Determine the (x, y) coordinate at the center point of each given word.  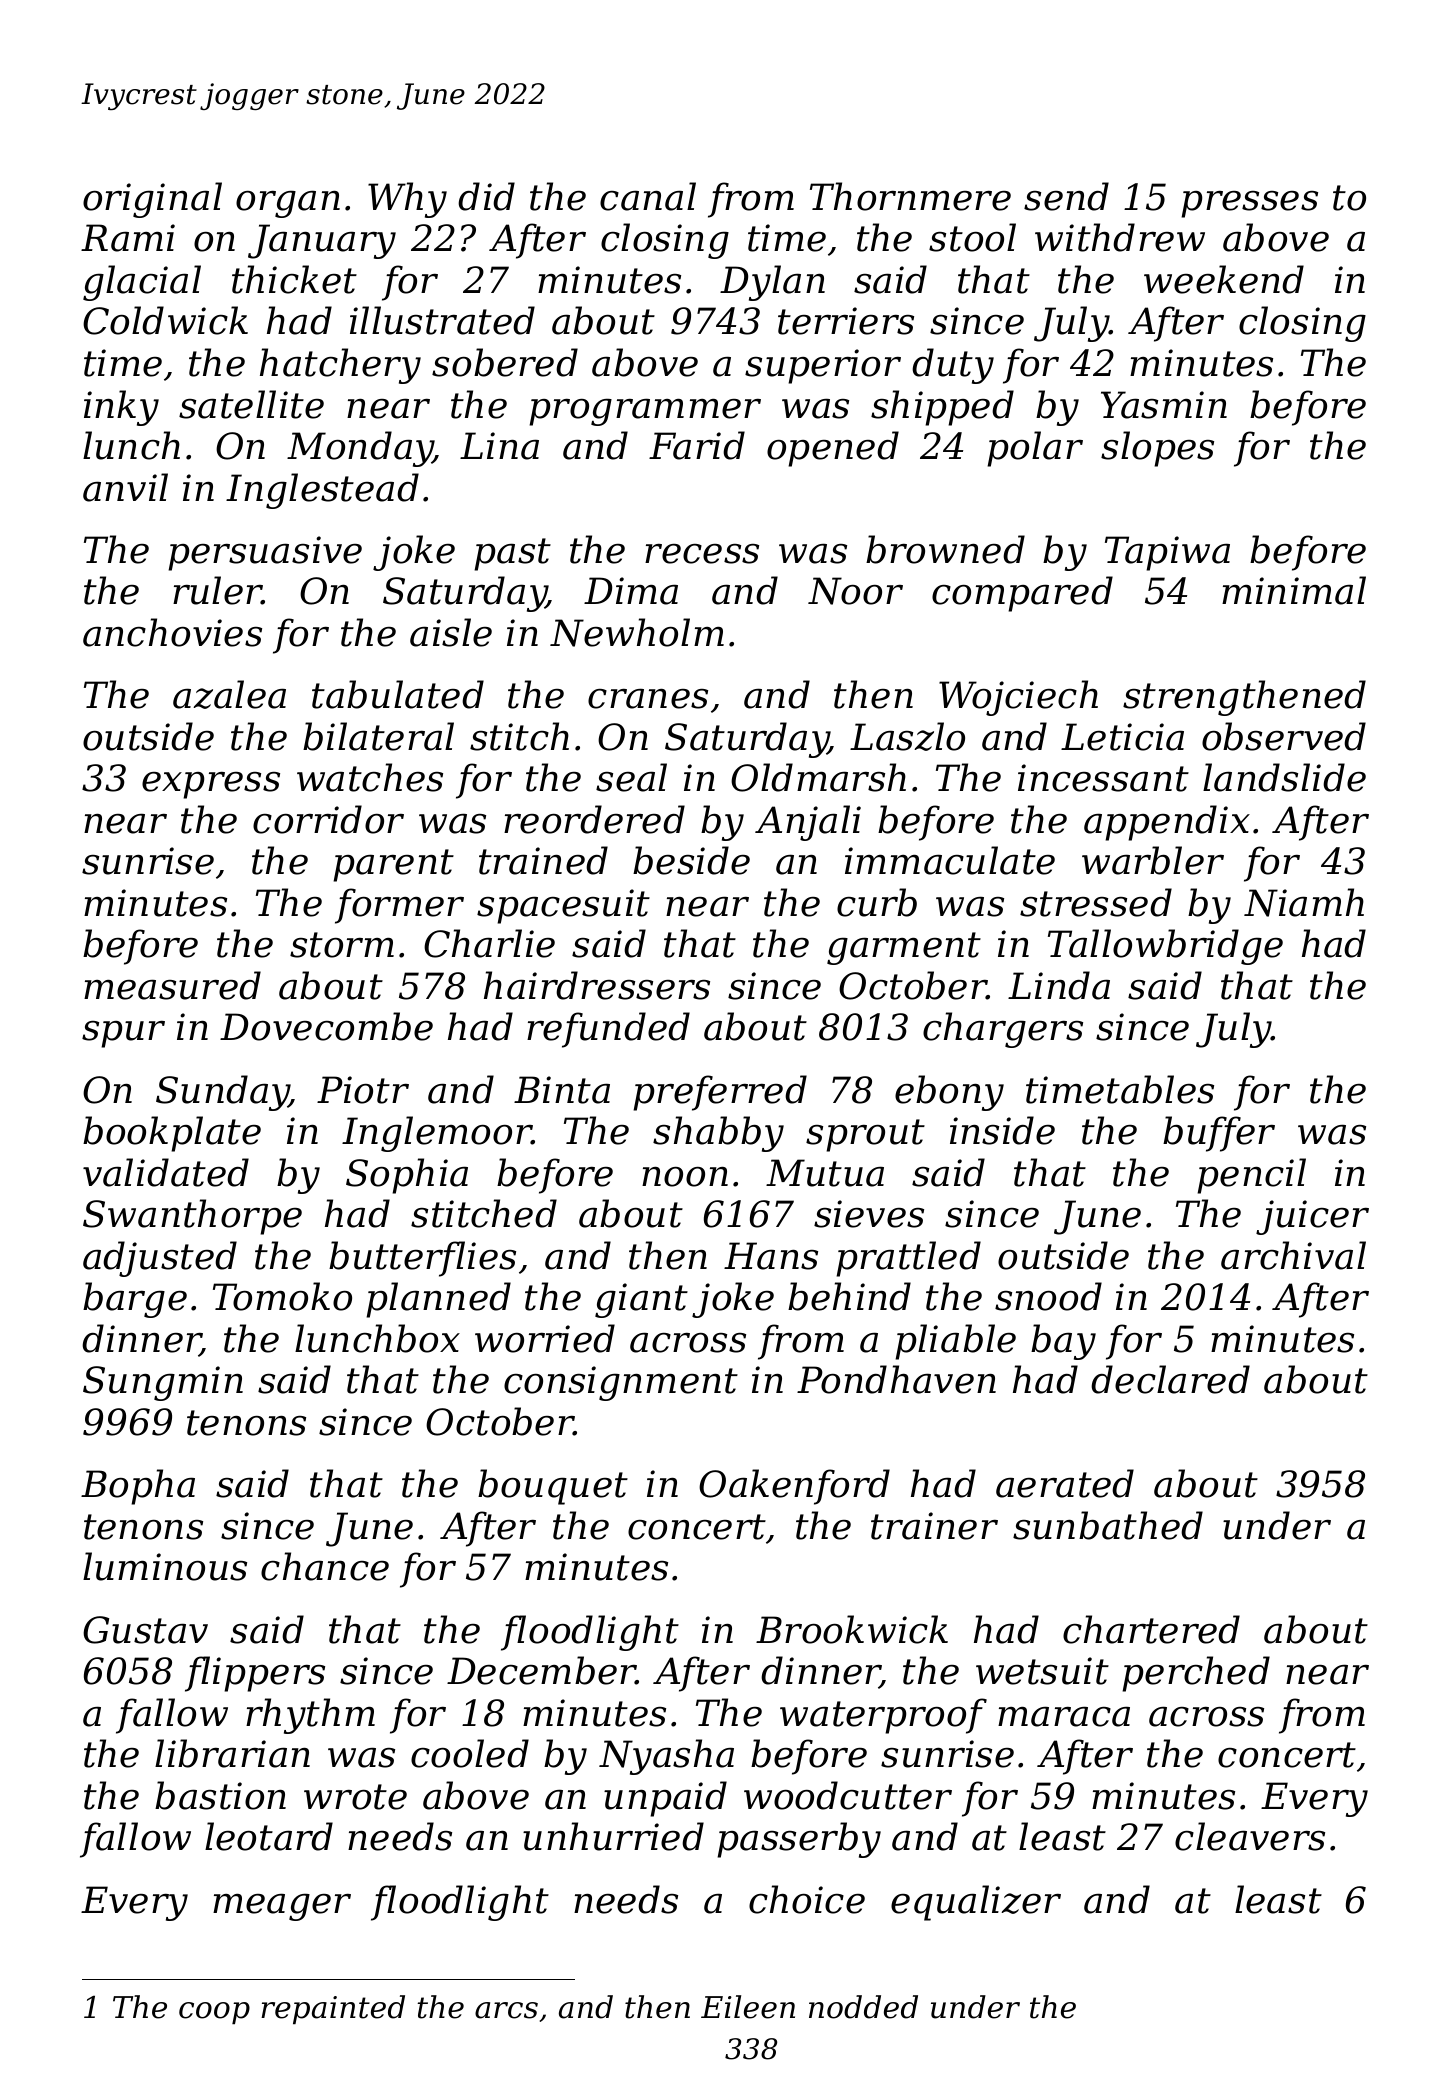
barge (135, 1300)
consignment (621, 1383)
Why (407, 200)
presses (1249, 204)
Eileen (748, 2007)
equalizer (976, 1903)
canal (648, 196)
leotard (269, 1836)
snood (1048, 1296)
